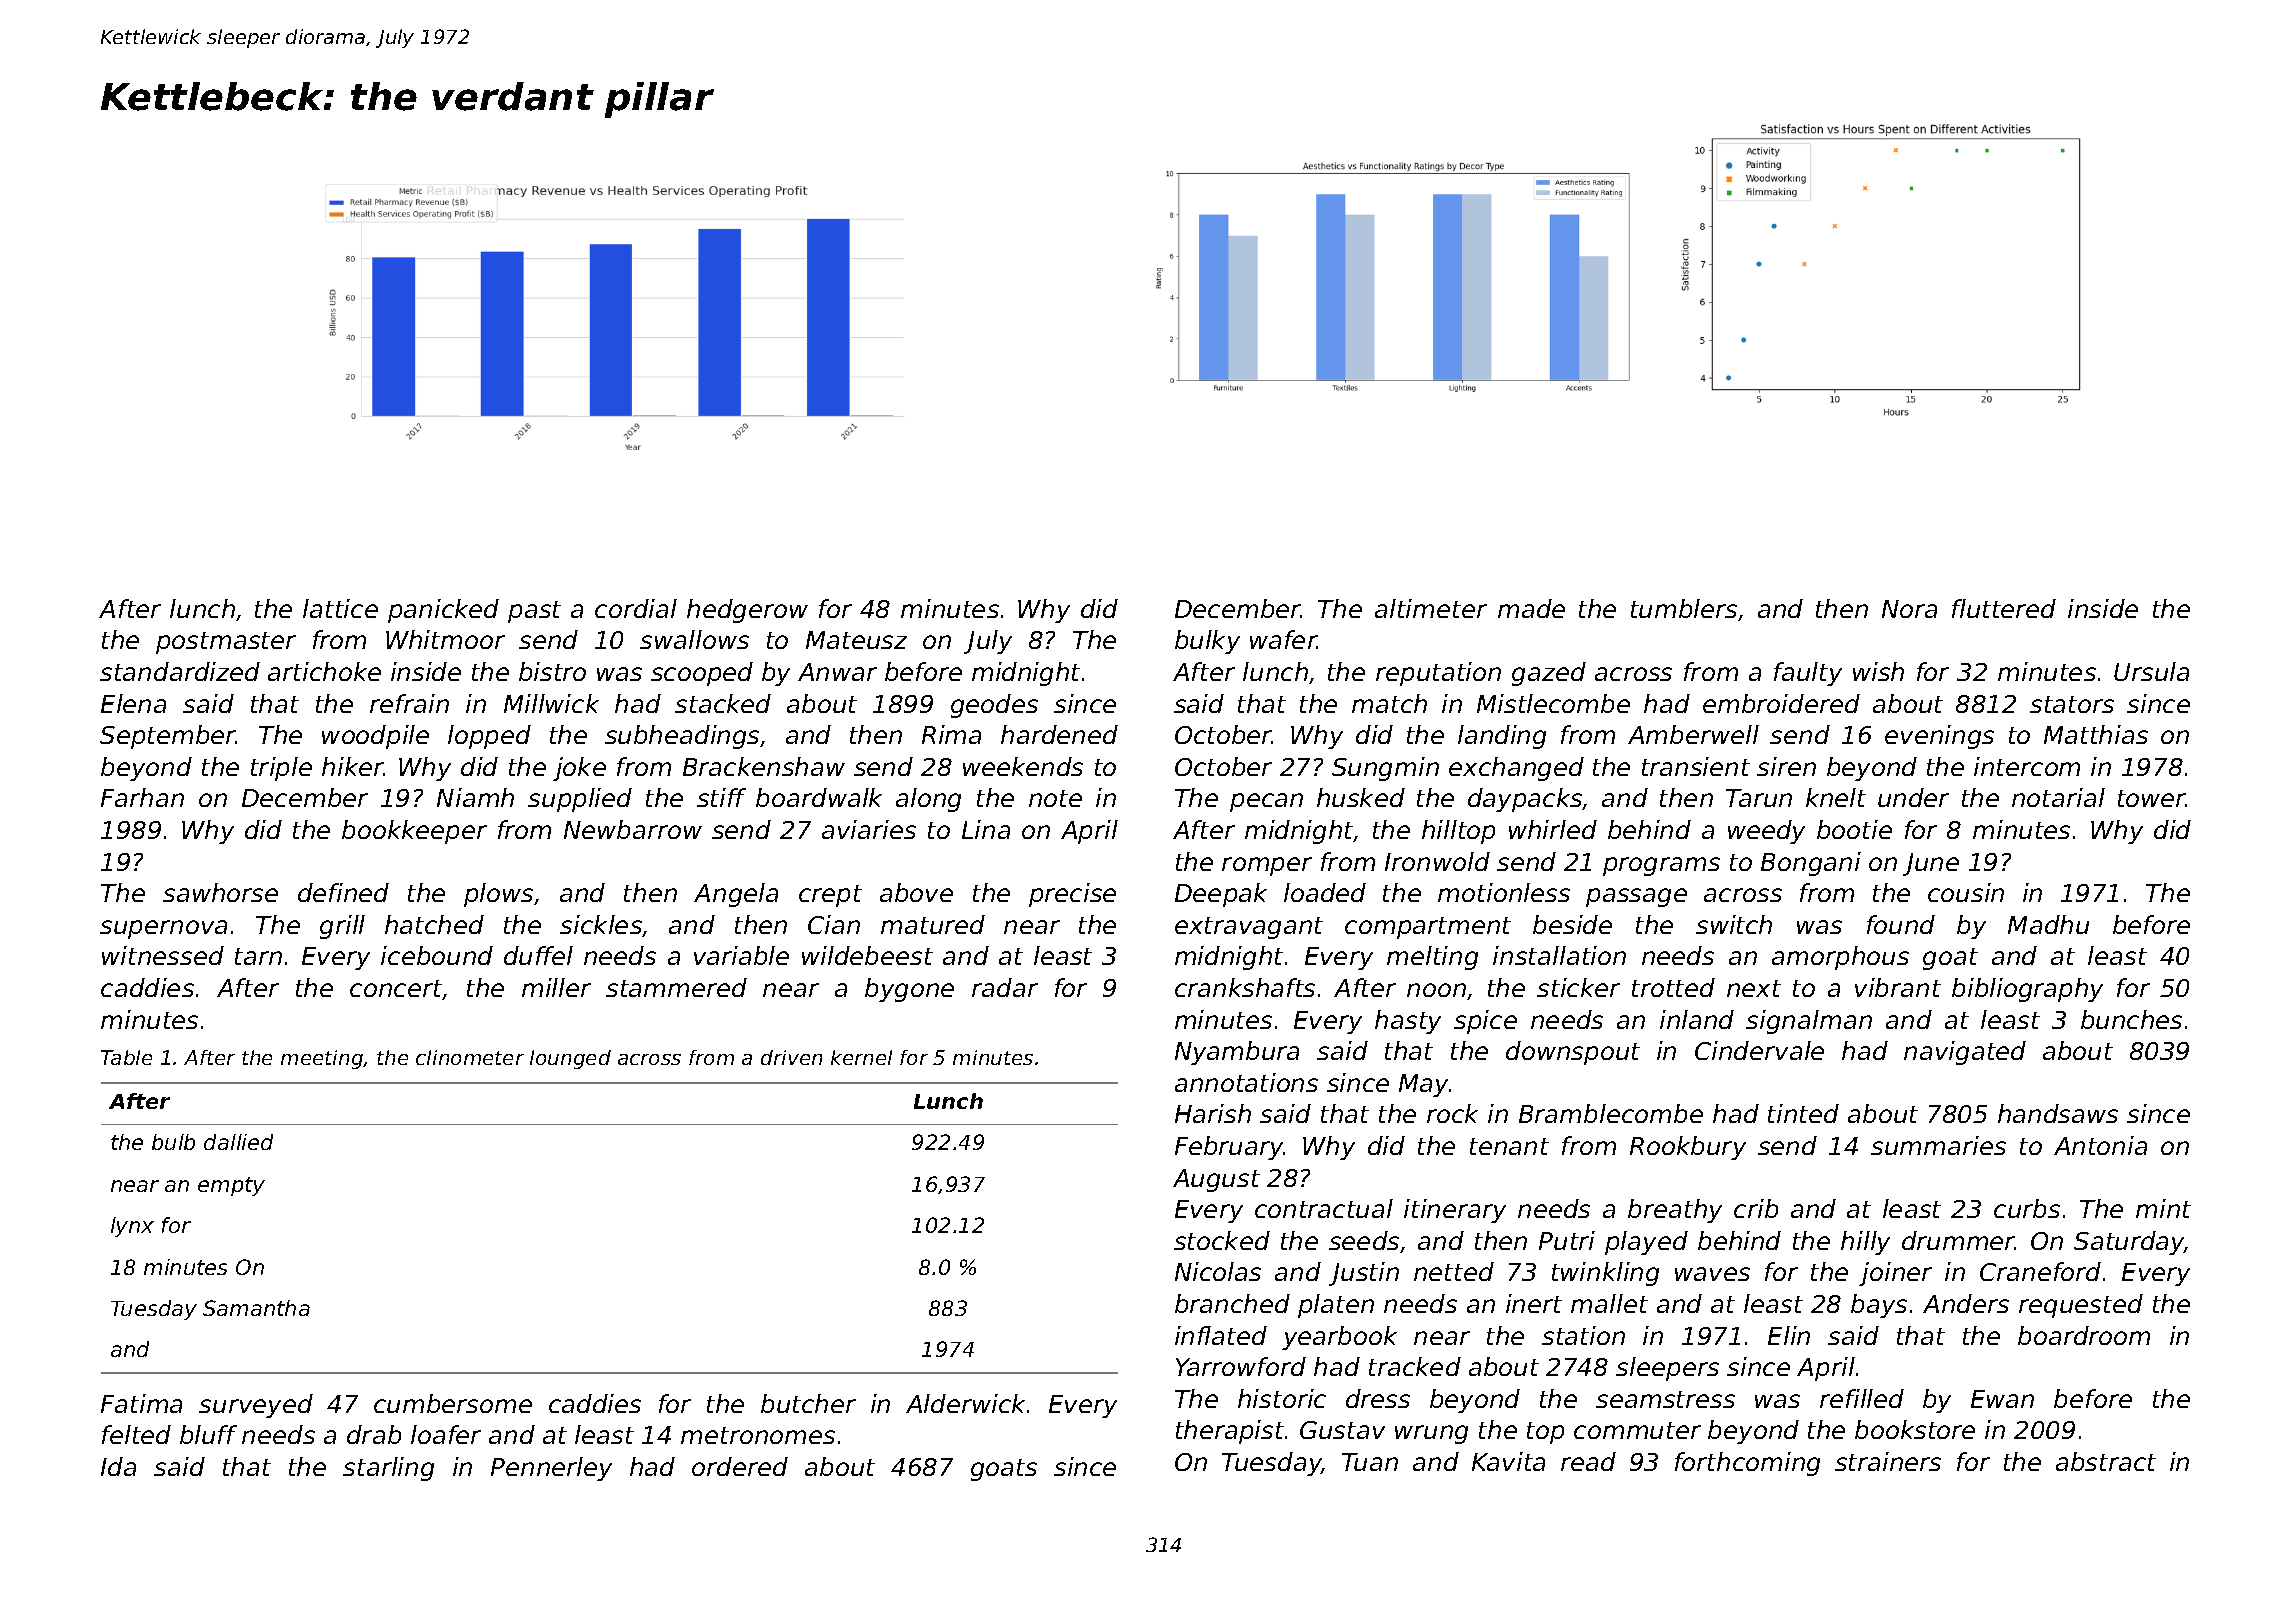  Describe the element at coordinates (388, 1469) in the screenshot. I see `starling` at that location.
